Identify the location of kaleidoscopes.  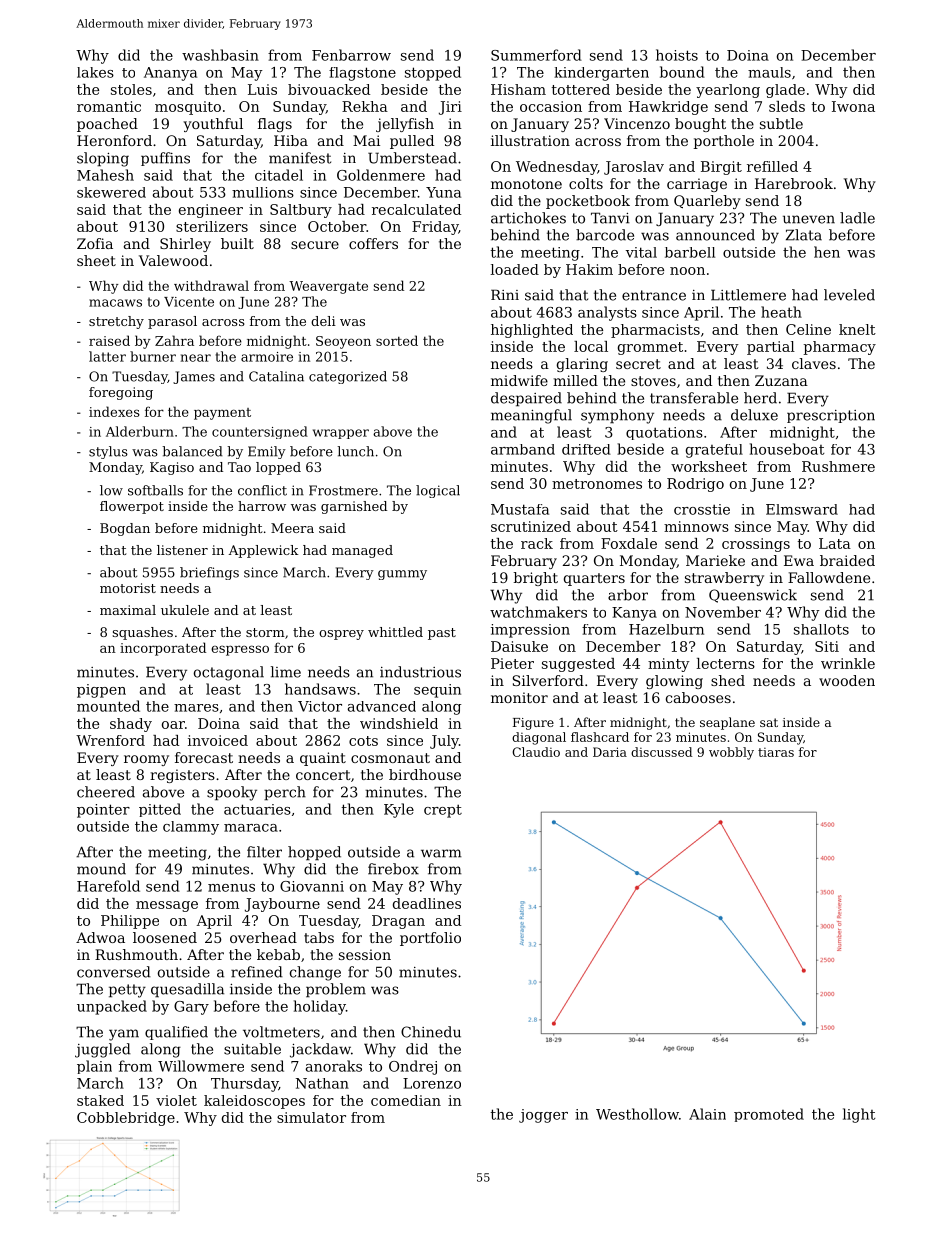
(254, 1102).
